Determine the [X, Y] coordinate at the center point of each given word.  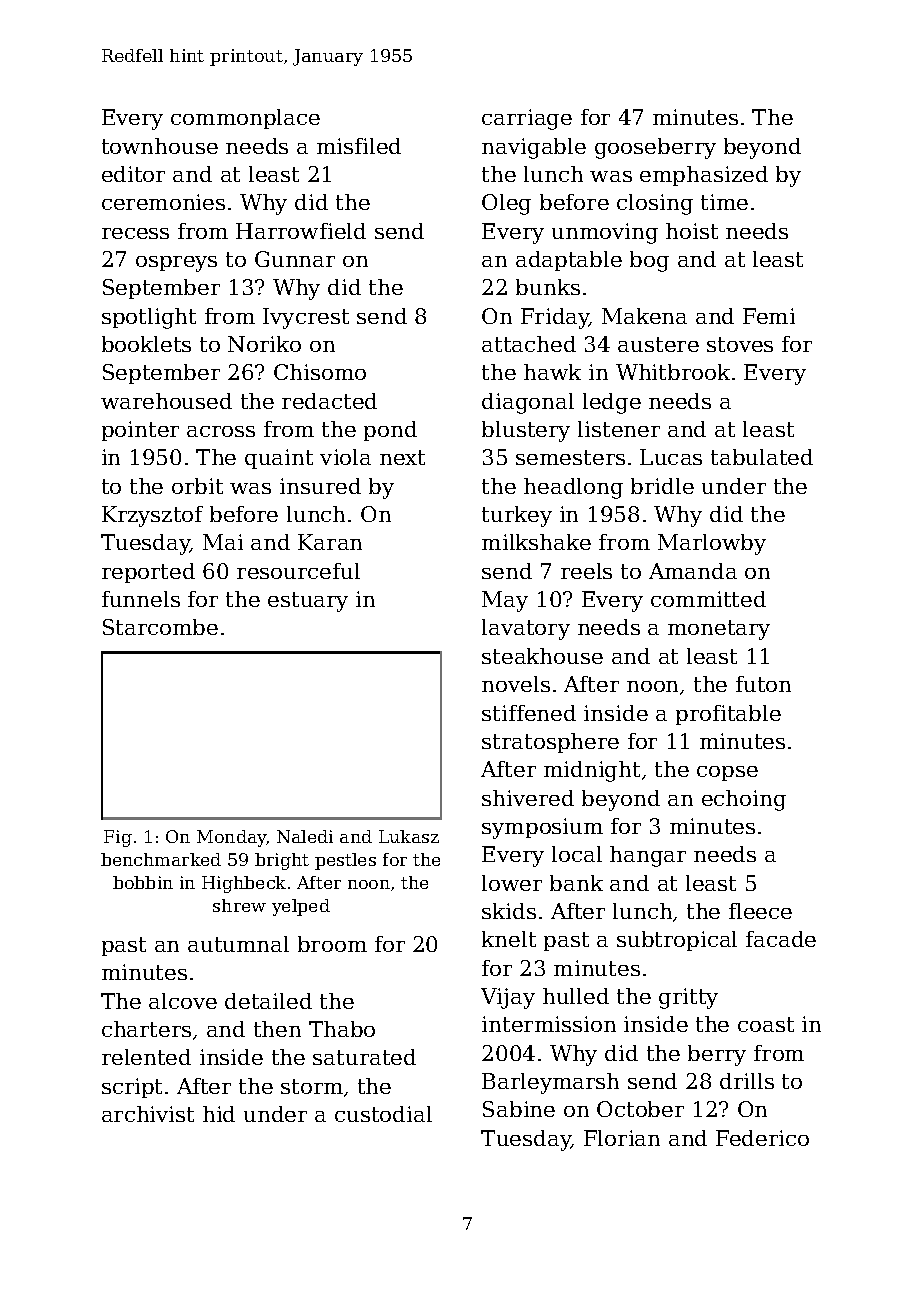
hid [219, 1114]
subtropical [677, 941]
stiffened [529, 713]
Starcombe [160, 627]
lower [512, 883]
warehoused [166, 401]
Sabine [519, 1109]
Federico [762, 1138]
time [724, 202]
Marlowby [712, 544]
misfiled [359, 146]
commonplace [245, 119]
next [402, 457]
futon [763, 684]
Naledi [305, 836]
